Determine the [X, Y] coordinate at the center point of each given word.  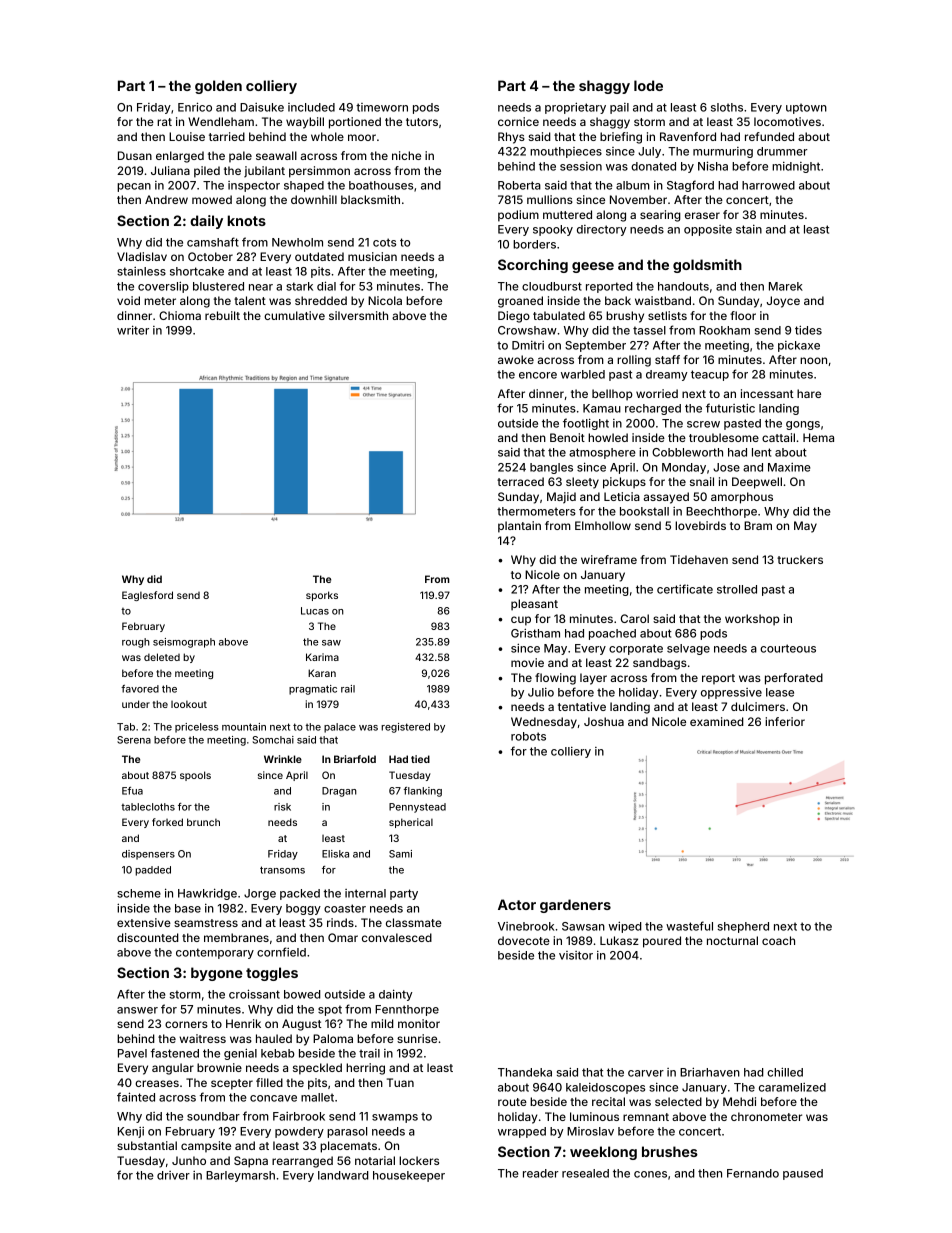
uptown [806, 108]
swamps [395, 1118]
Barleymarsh [240, 1176]
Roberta [519, 185]
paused [803, 1174]
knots [247, 220]
